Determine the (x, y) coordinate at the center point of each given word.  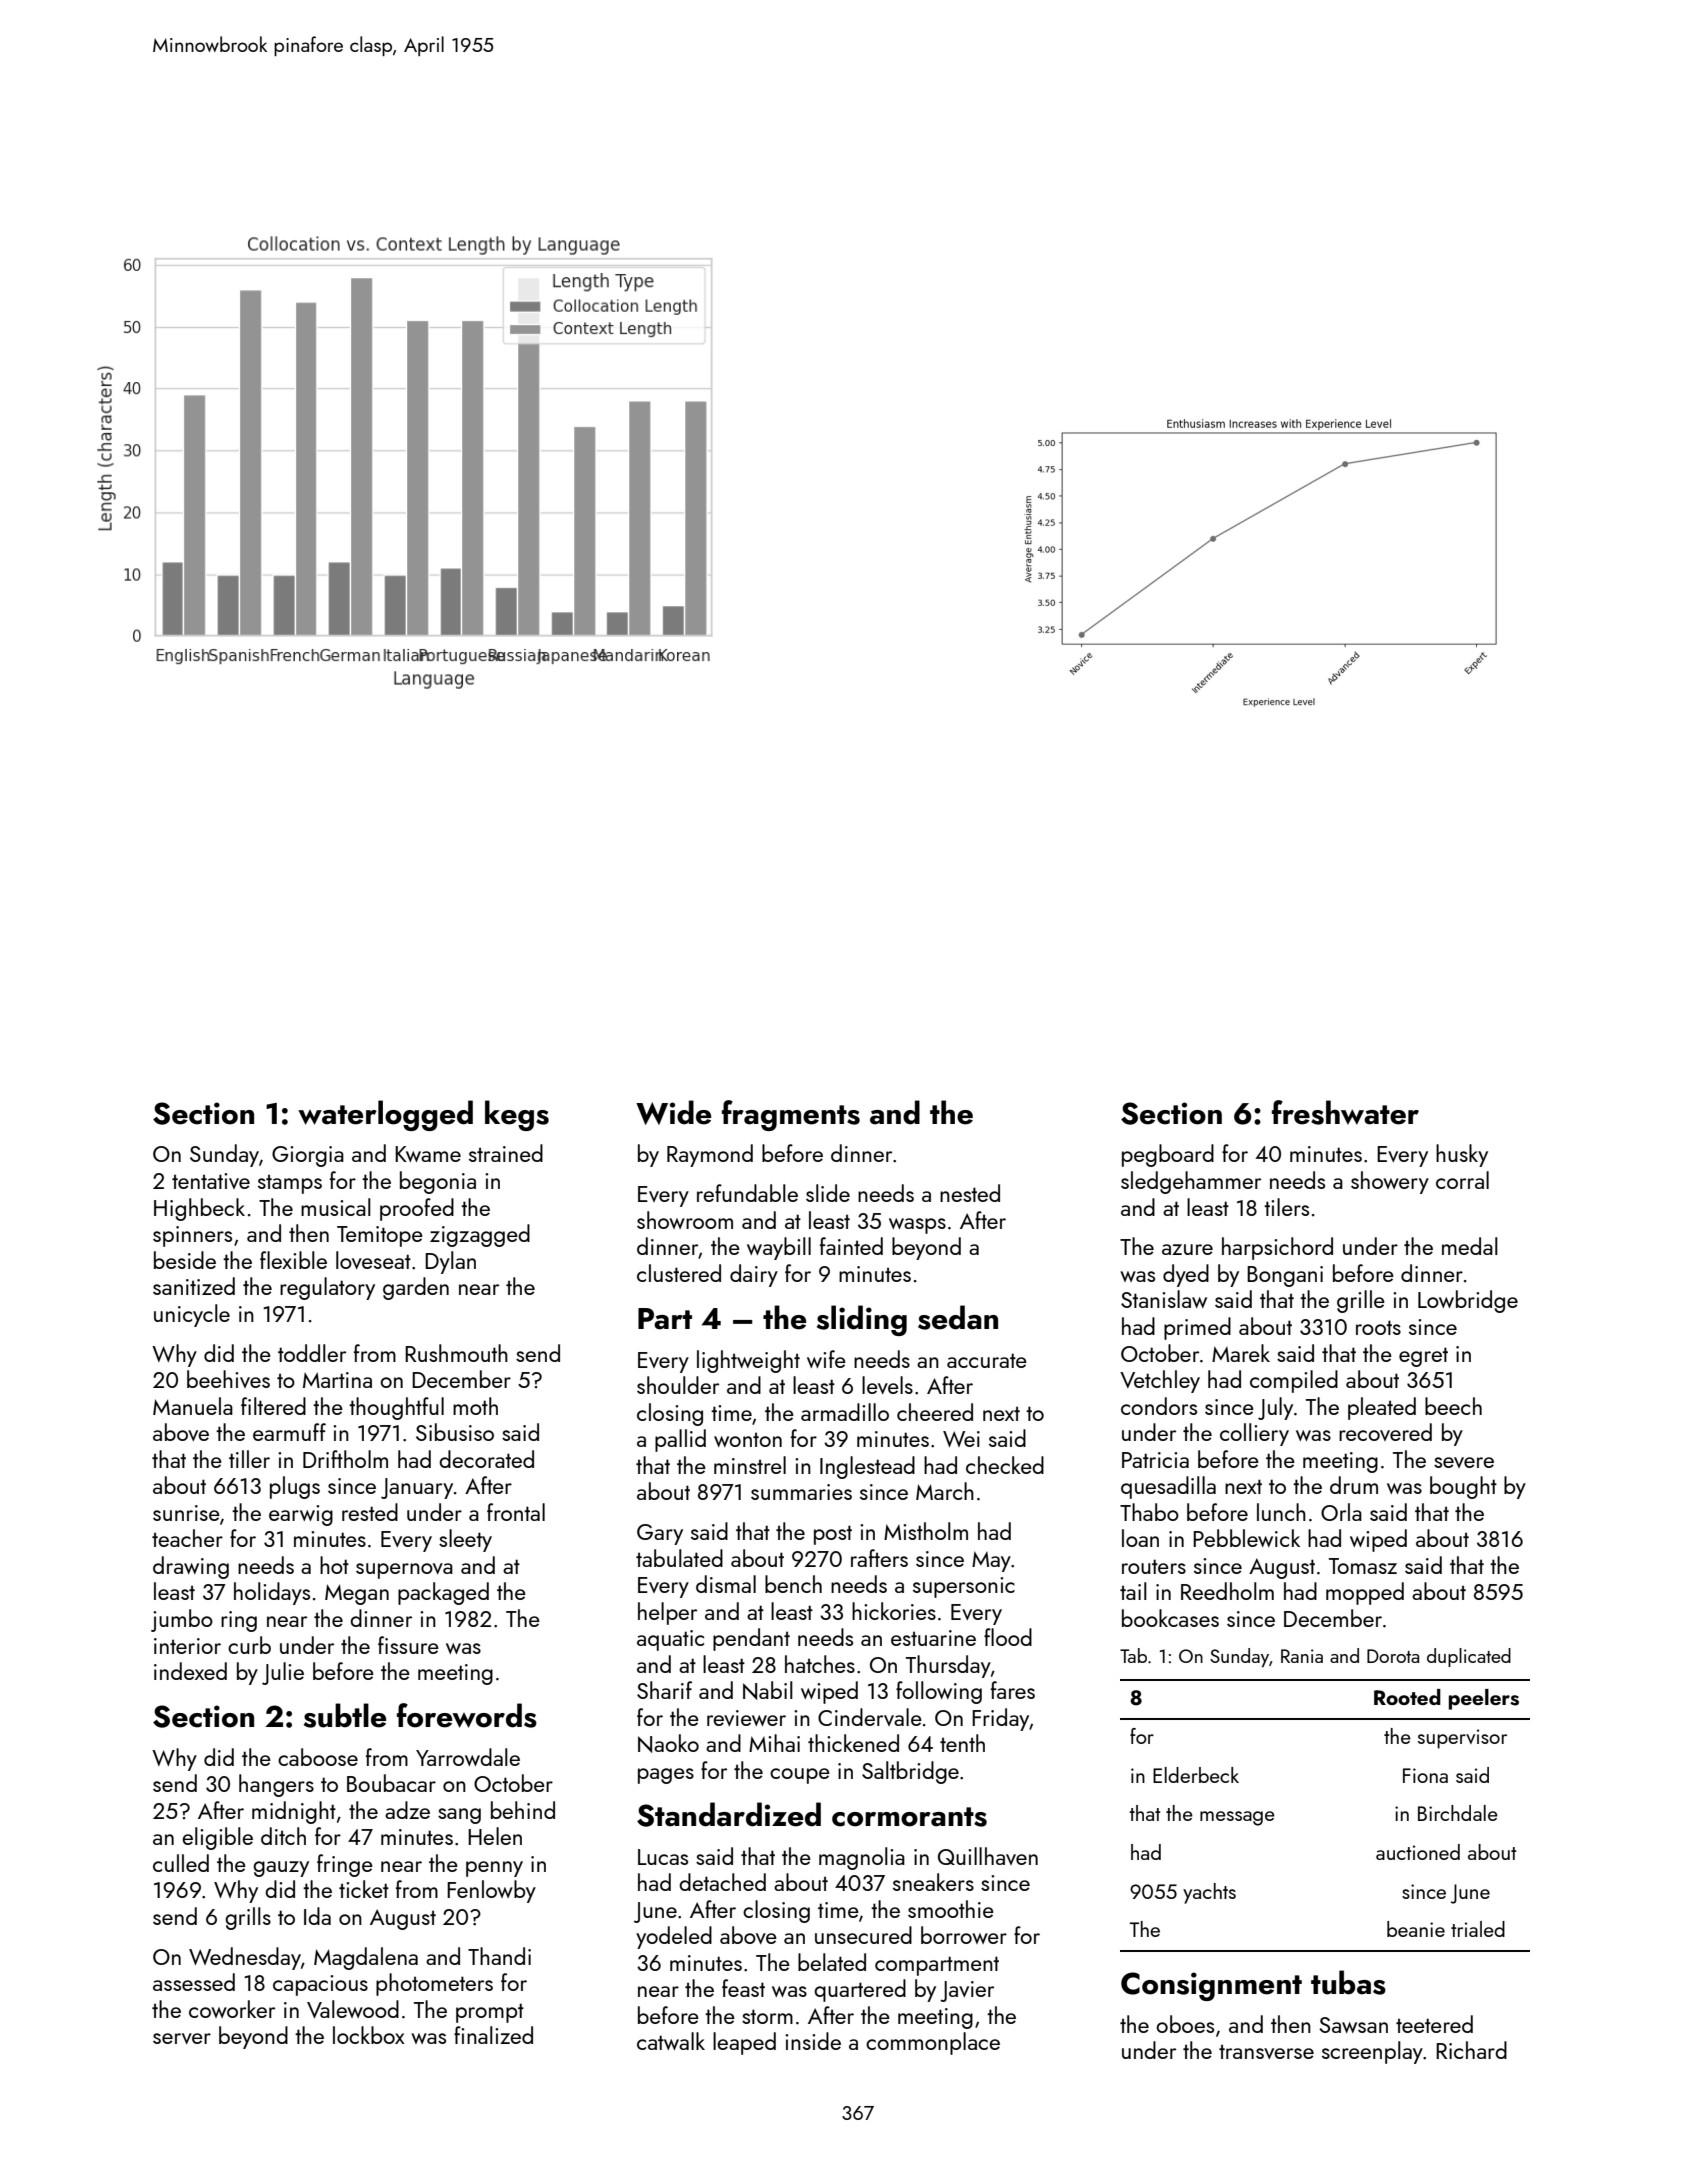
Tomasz (1363, 1566)
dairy (754, 1275)
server (182, 2038)
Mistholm (926, 1531)
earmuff (289, 1432)
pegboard (1168, 1155)
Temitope (380, 1236)
